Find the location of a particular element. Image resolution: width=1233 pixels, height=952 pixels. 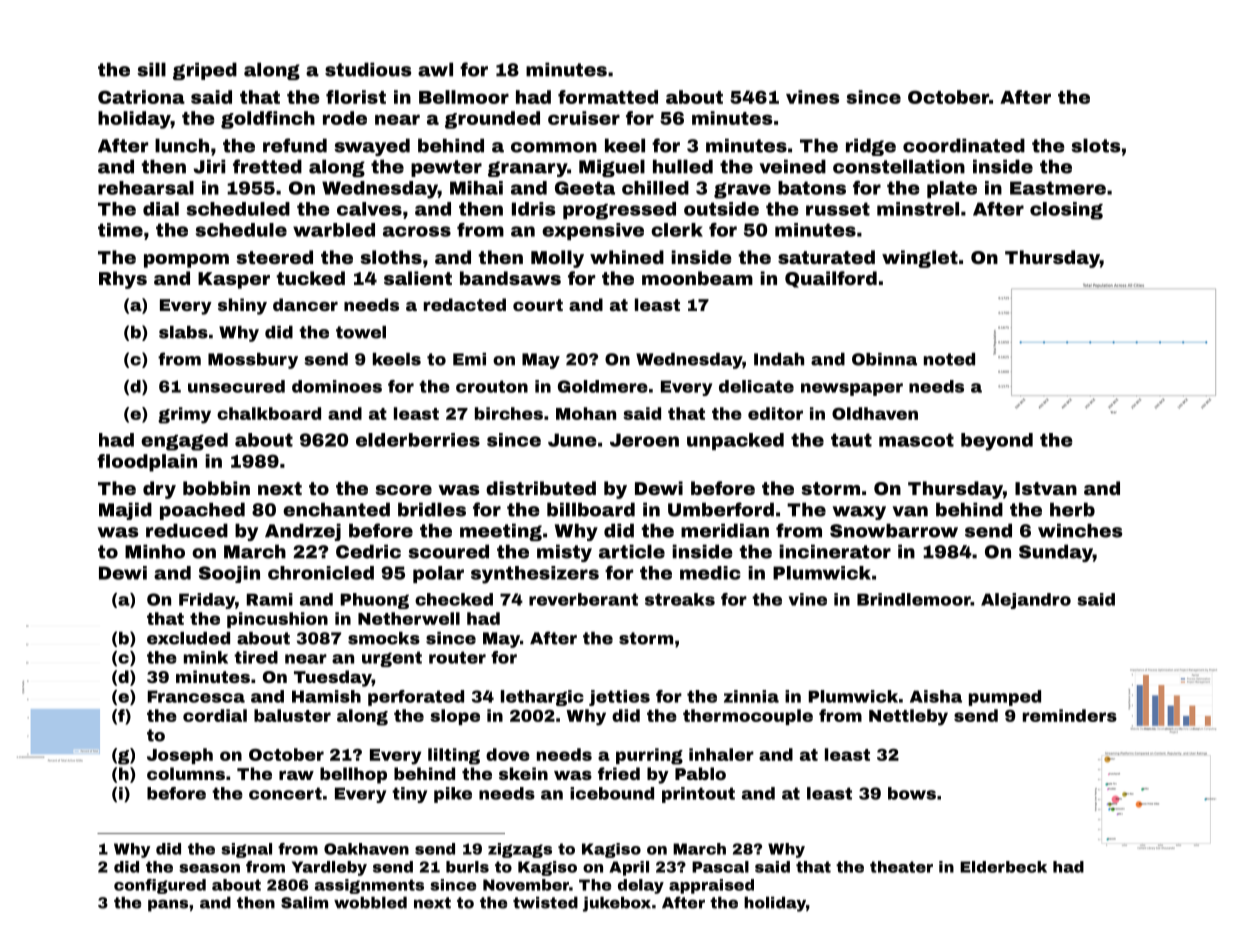

pompom is located at coordinates (186, 261).
